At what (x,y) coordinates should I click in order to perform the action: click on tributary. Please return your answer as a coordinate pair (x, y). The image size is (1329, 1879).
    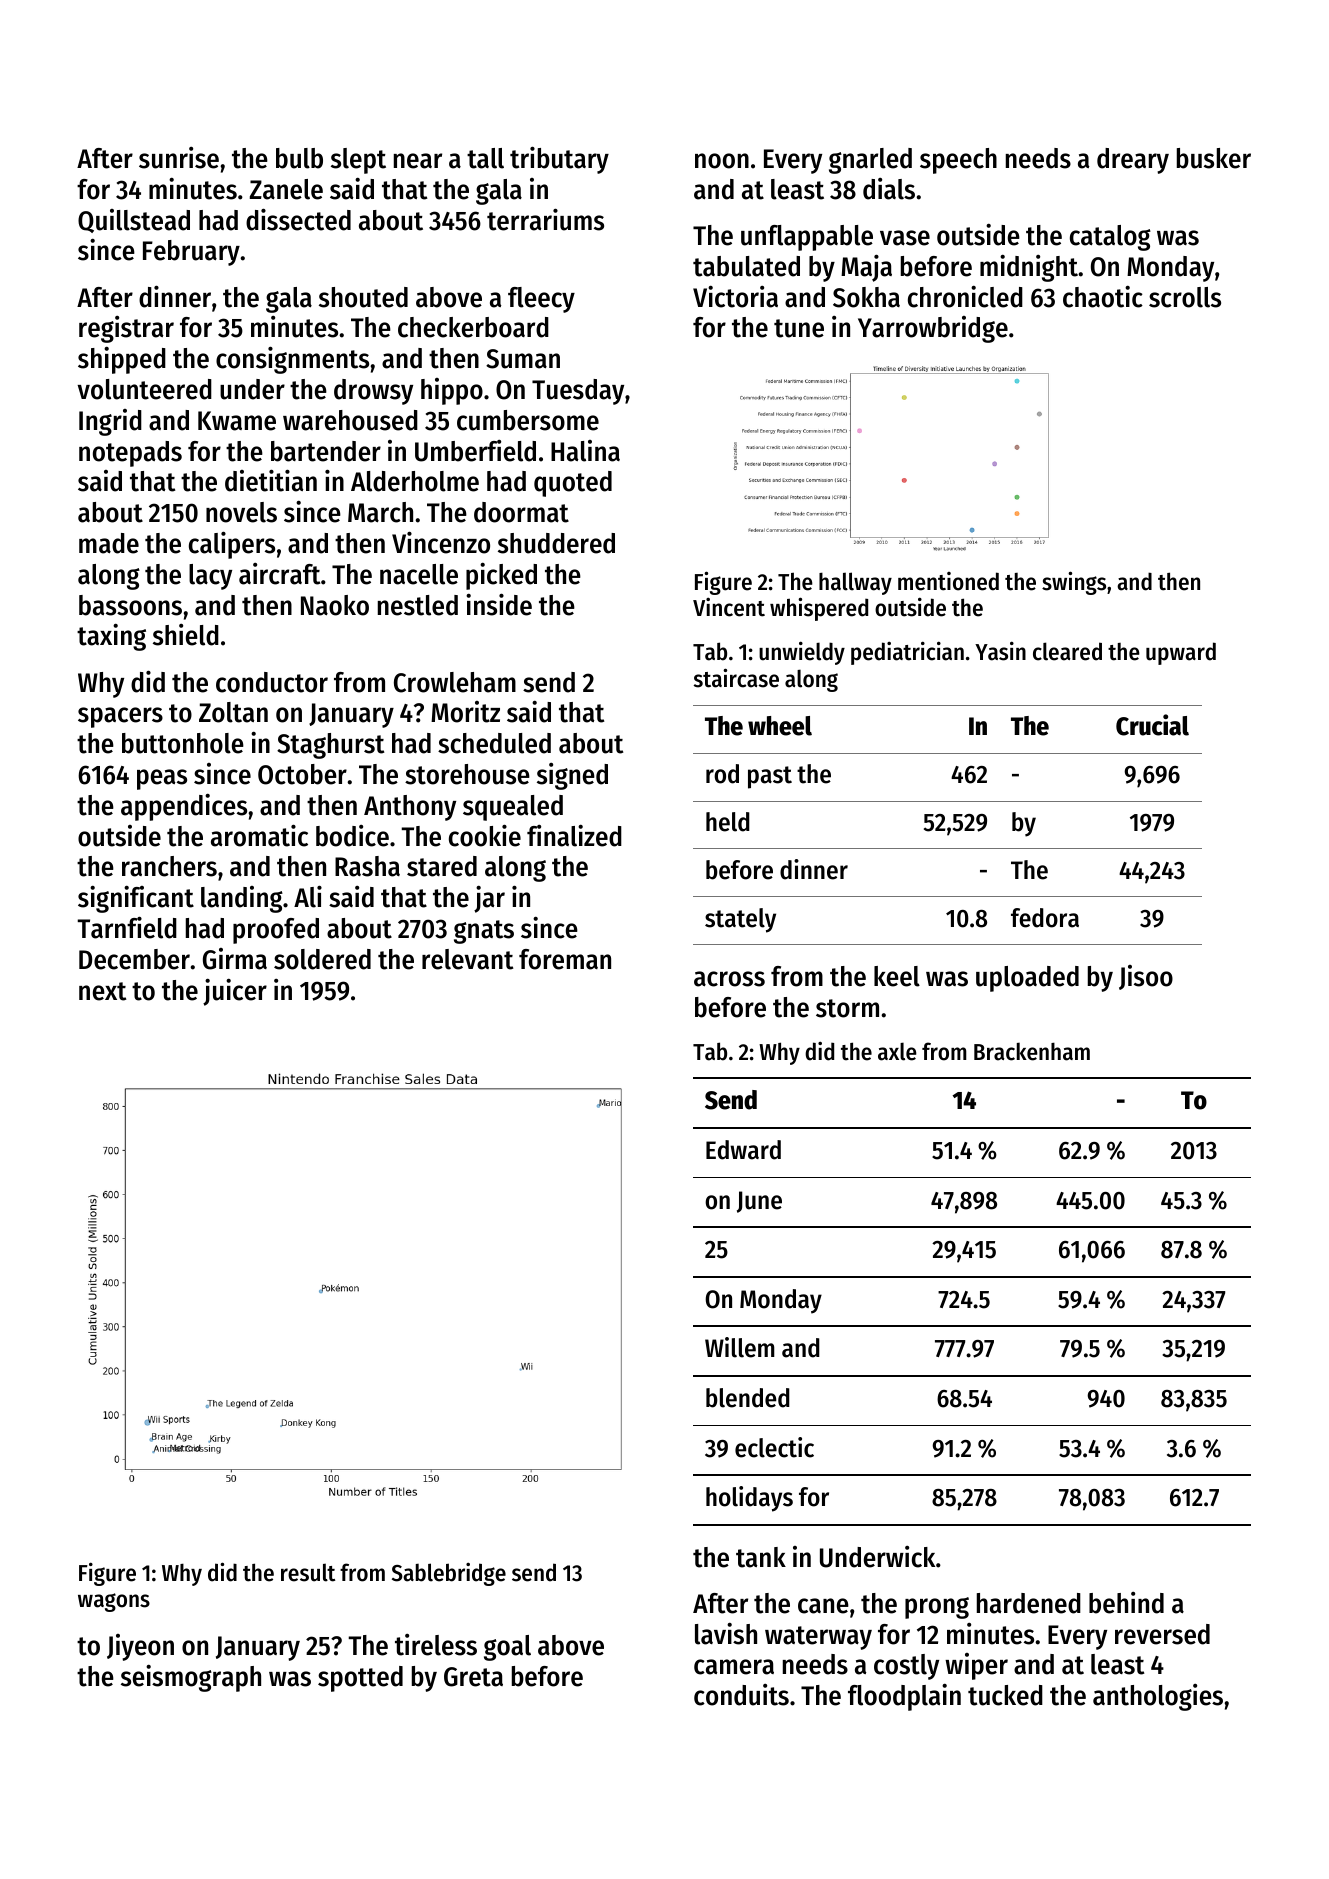
    Looking at the image, I should click on (559, 160).
